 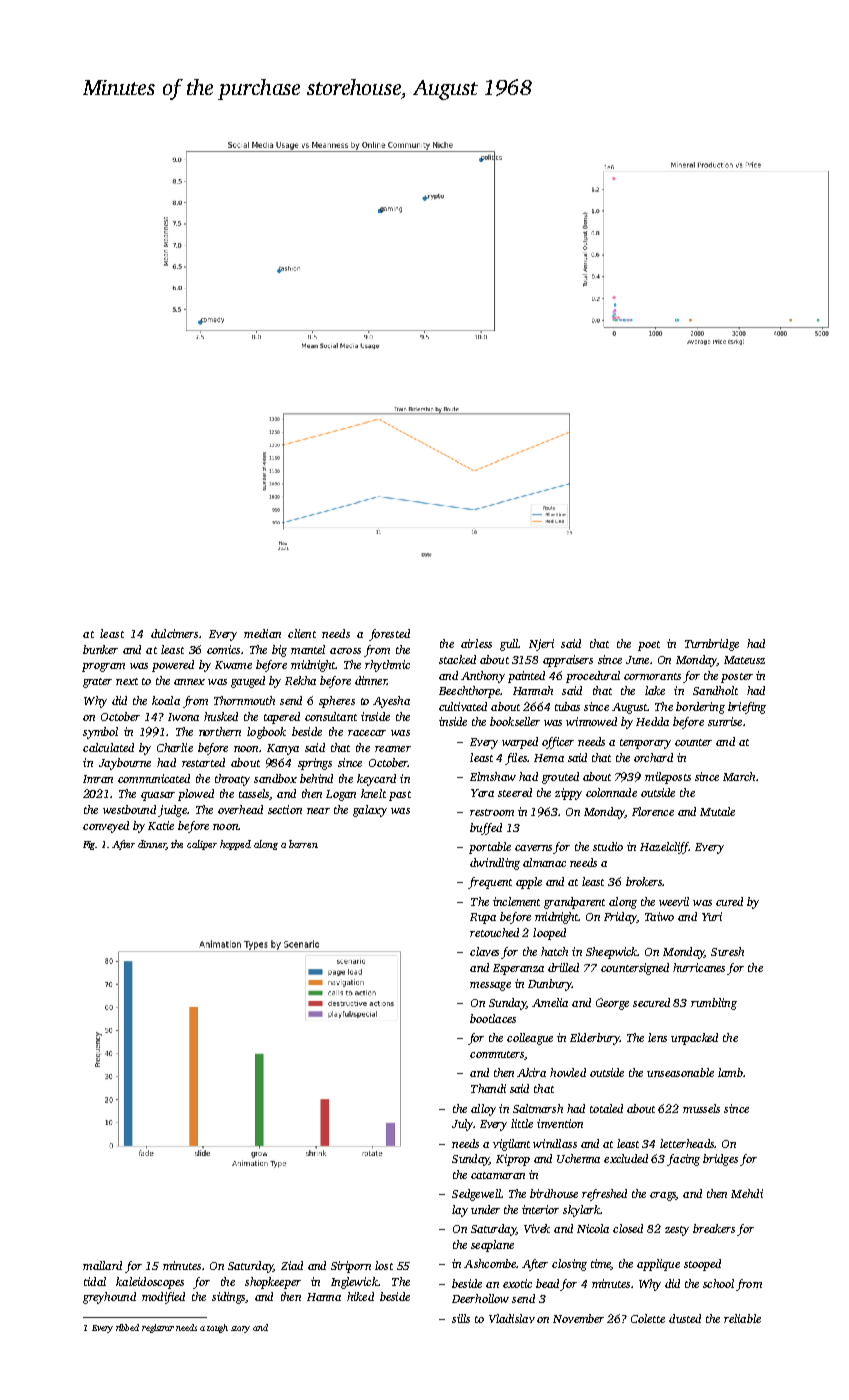 What do you see at coordinates (714, 1004) in the document?
I see `rumbling` at bounding box center [714, 1004].
